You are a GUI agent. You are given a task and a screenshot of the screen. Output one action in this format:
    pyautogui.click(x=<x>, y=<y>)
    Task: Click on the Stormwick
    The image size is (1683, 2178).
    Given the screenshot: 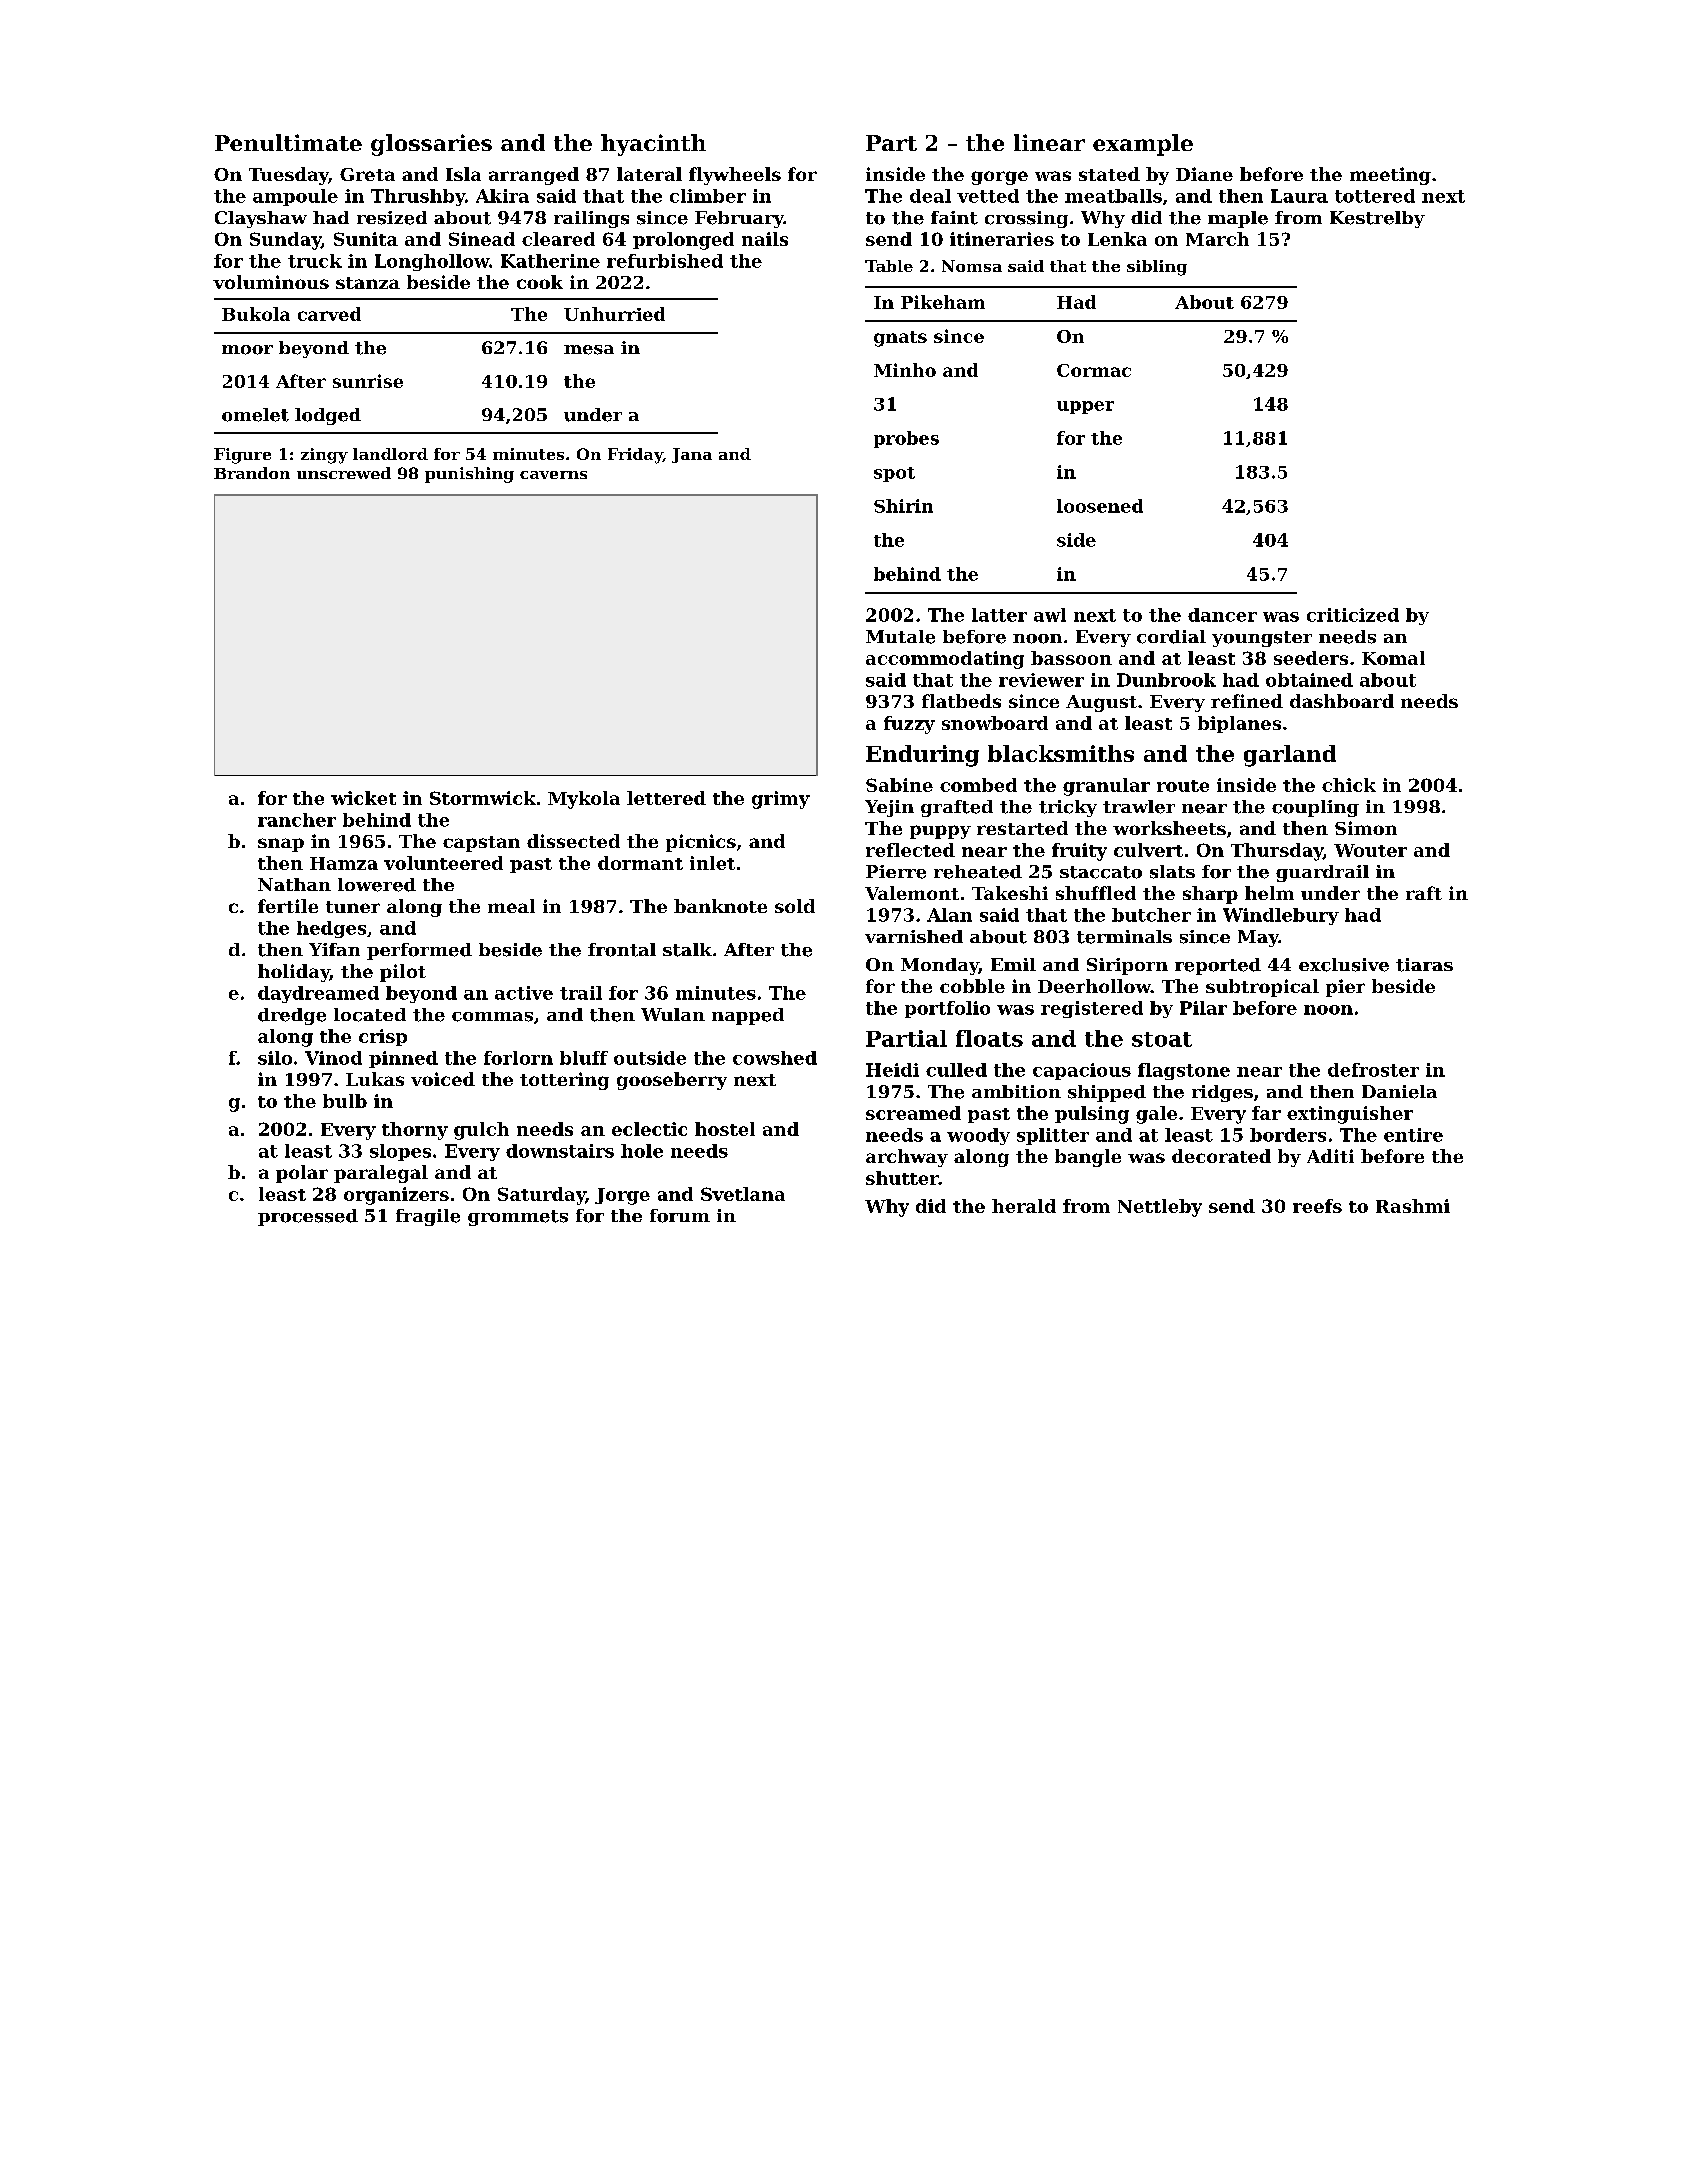 What is the action you would take?
    pyautogui.click(x=483, y=798)
